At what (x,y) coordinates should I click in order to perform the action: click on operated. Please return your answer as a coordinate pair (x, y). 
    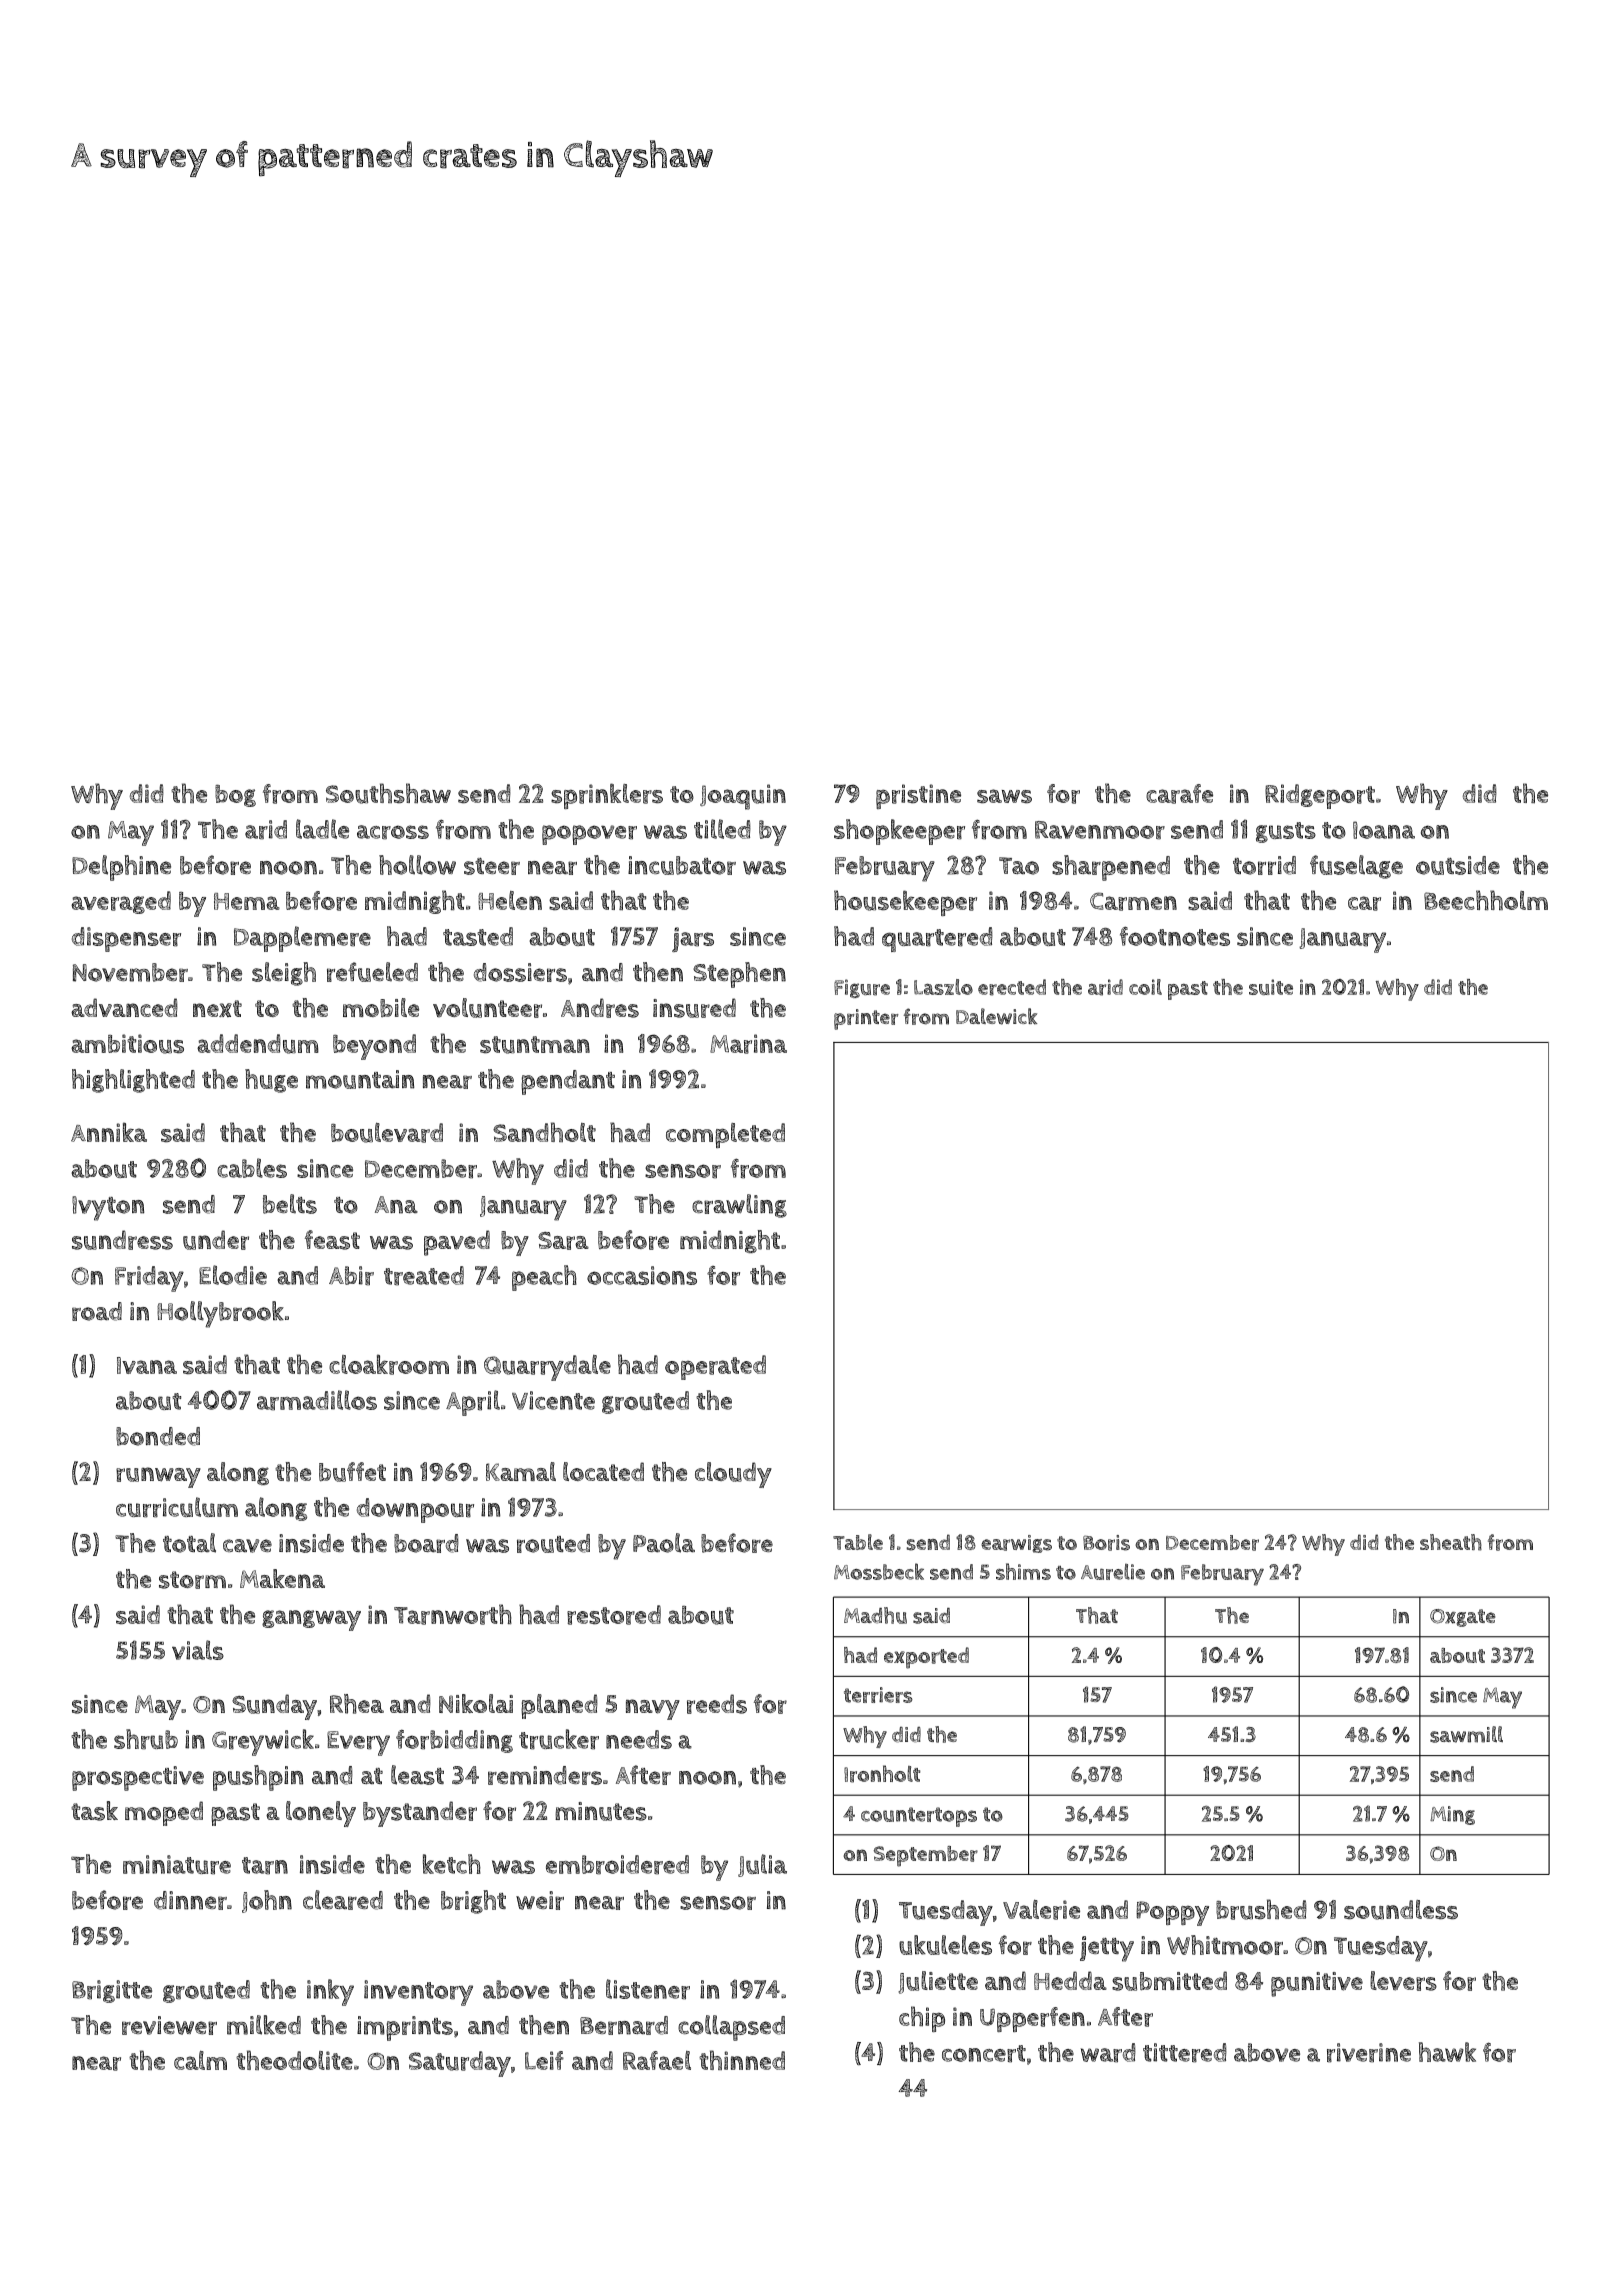
    Looking at the image, I should click on (715, 1367).
